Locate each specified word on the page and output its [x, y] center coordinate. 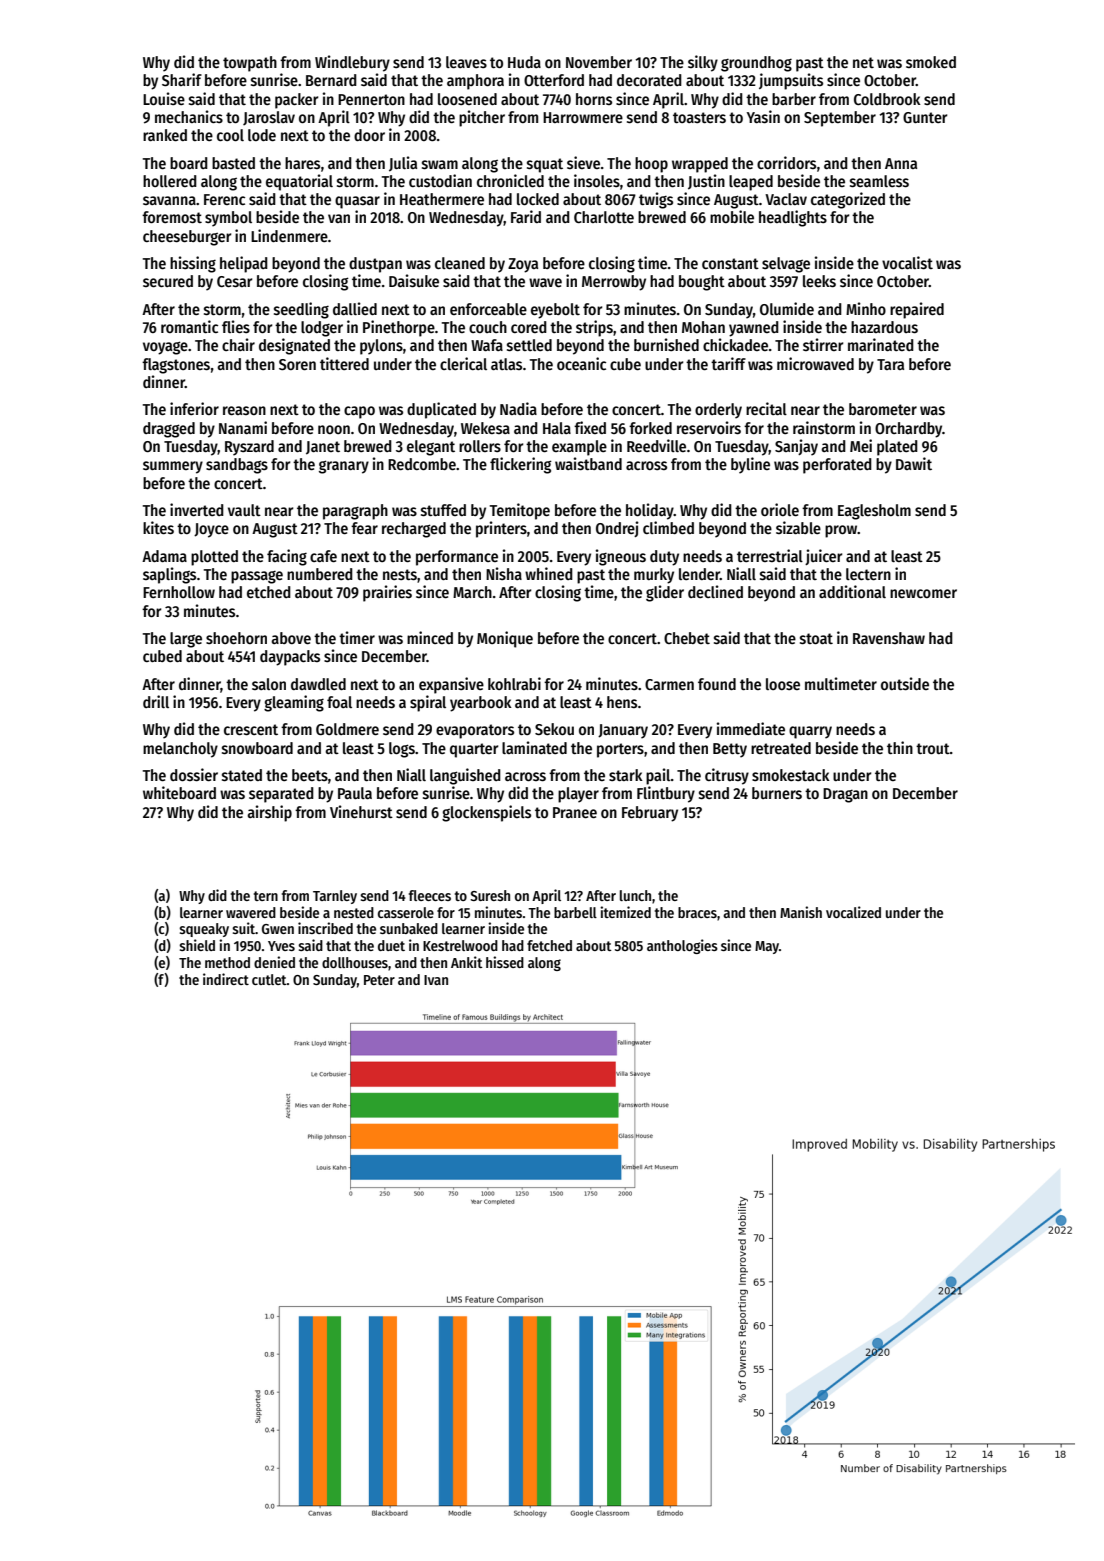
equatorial [299, 182]
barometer [883, 409]
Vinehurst [361, 812]
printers [501, 529]
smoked [931, 62]
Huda [524, 62]
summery [173, 467]
